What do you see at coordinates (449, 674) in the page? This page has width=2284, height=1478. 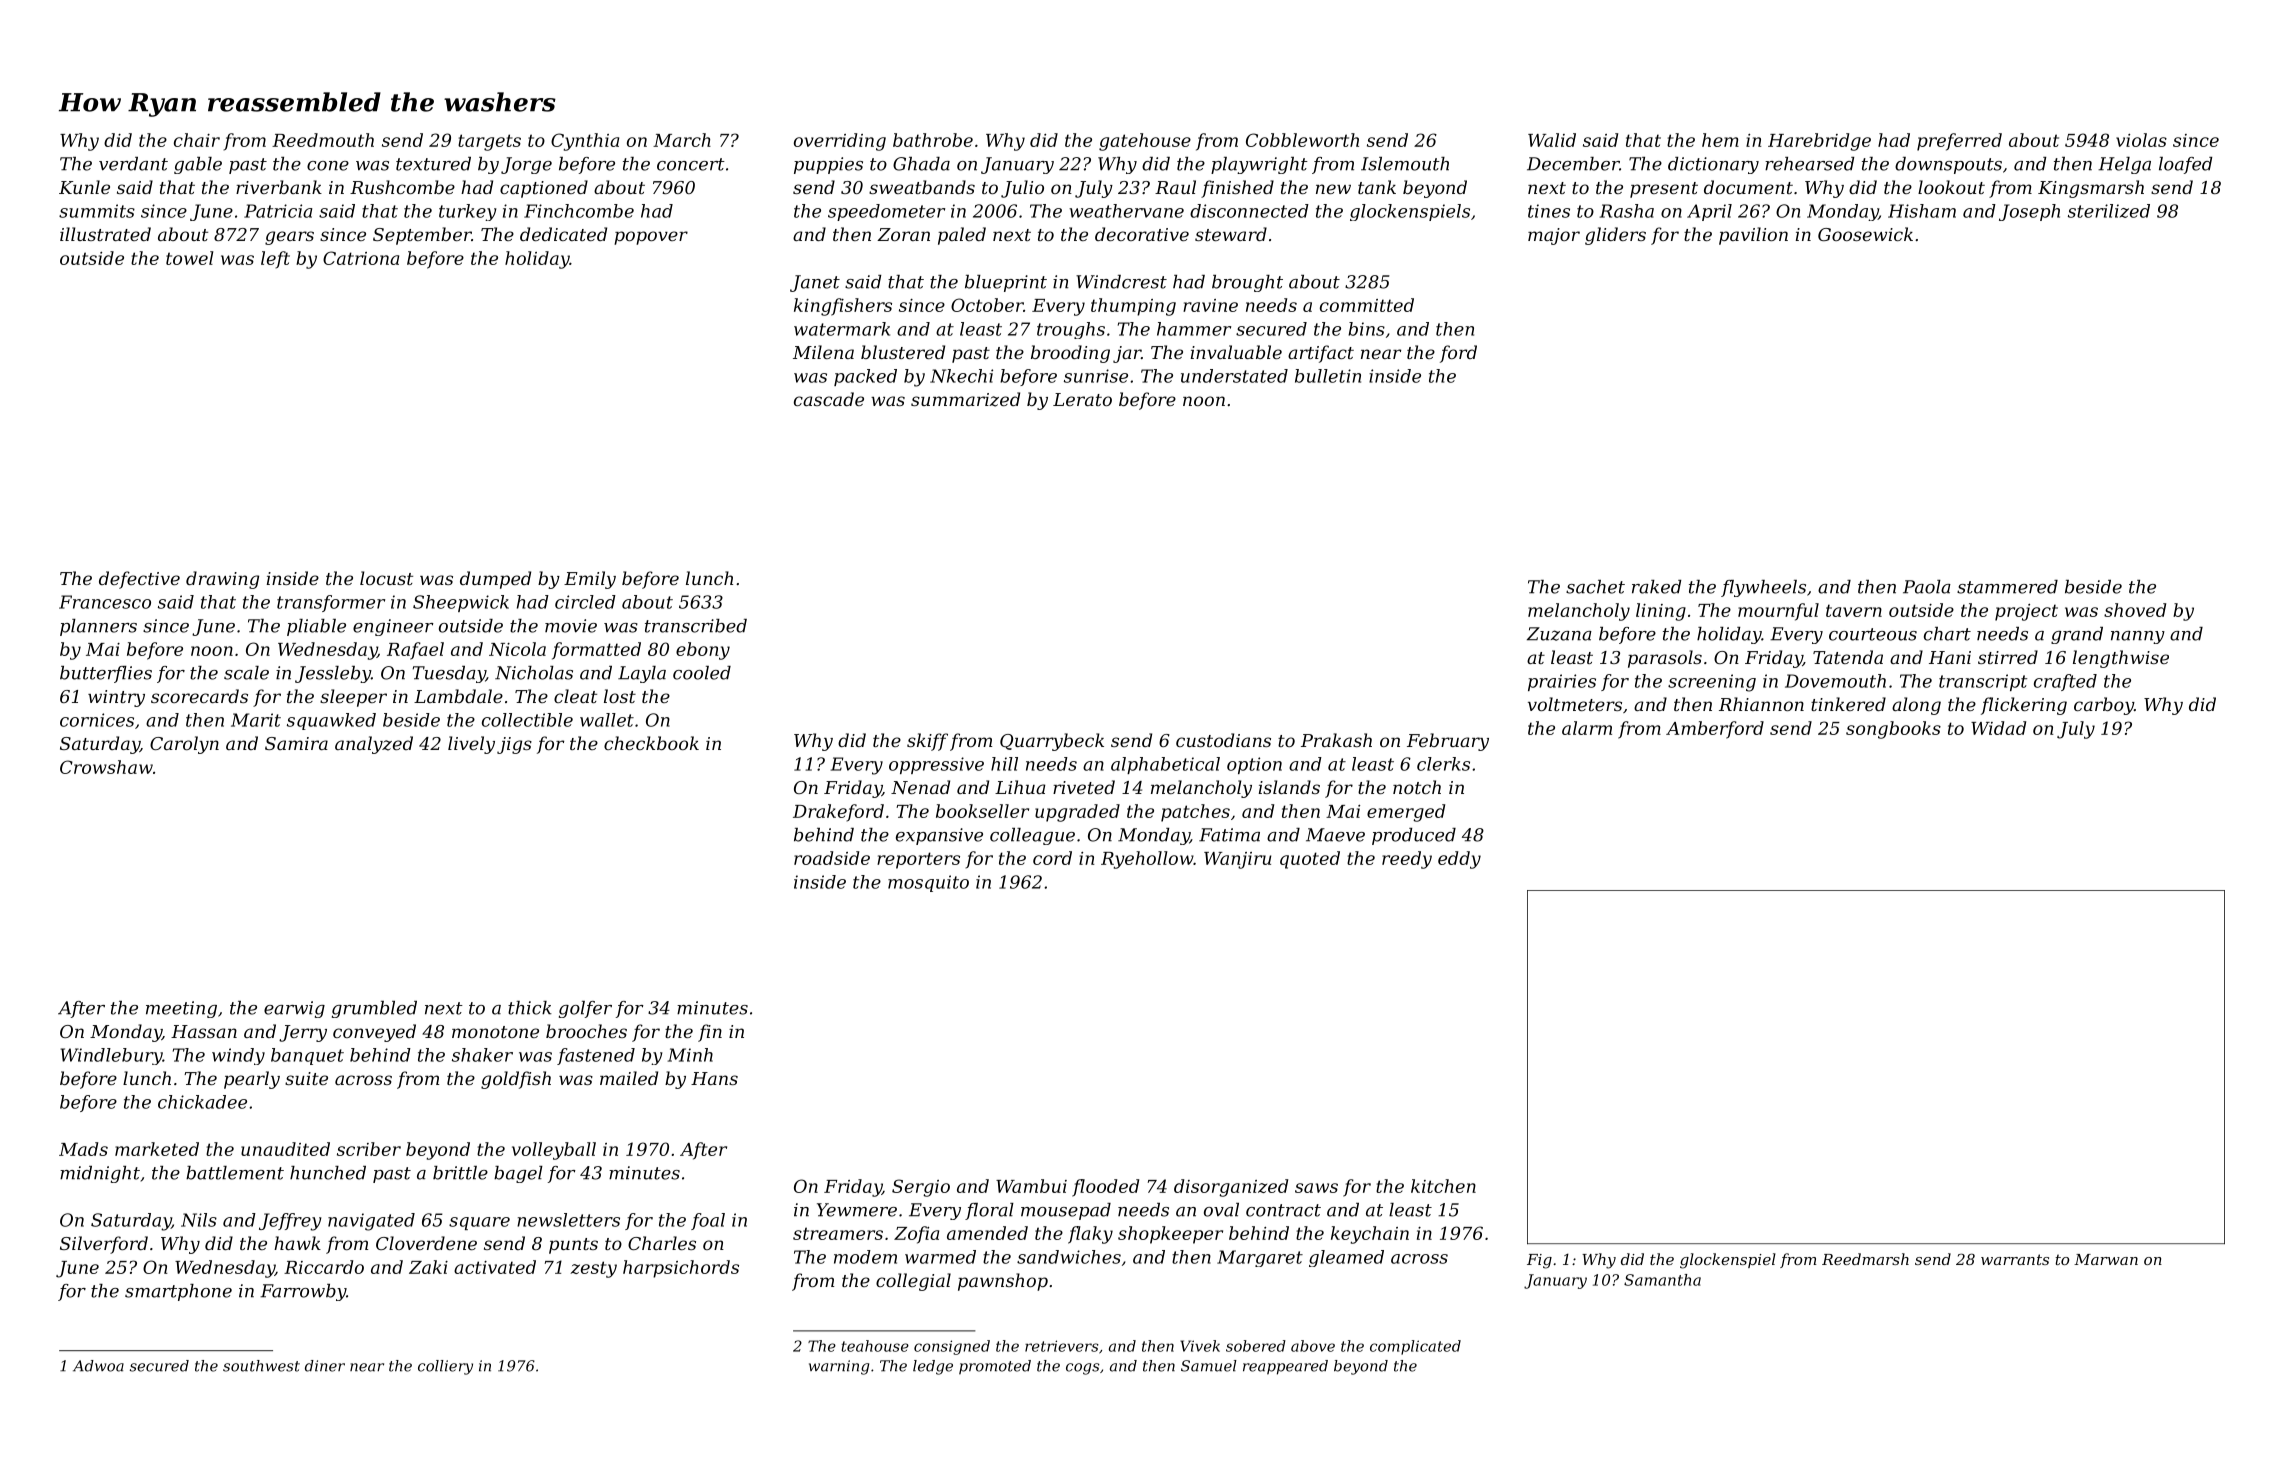 I see `Tuesday` at bounding box center [449, 674].
